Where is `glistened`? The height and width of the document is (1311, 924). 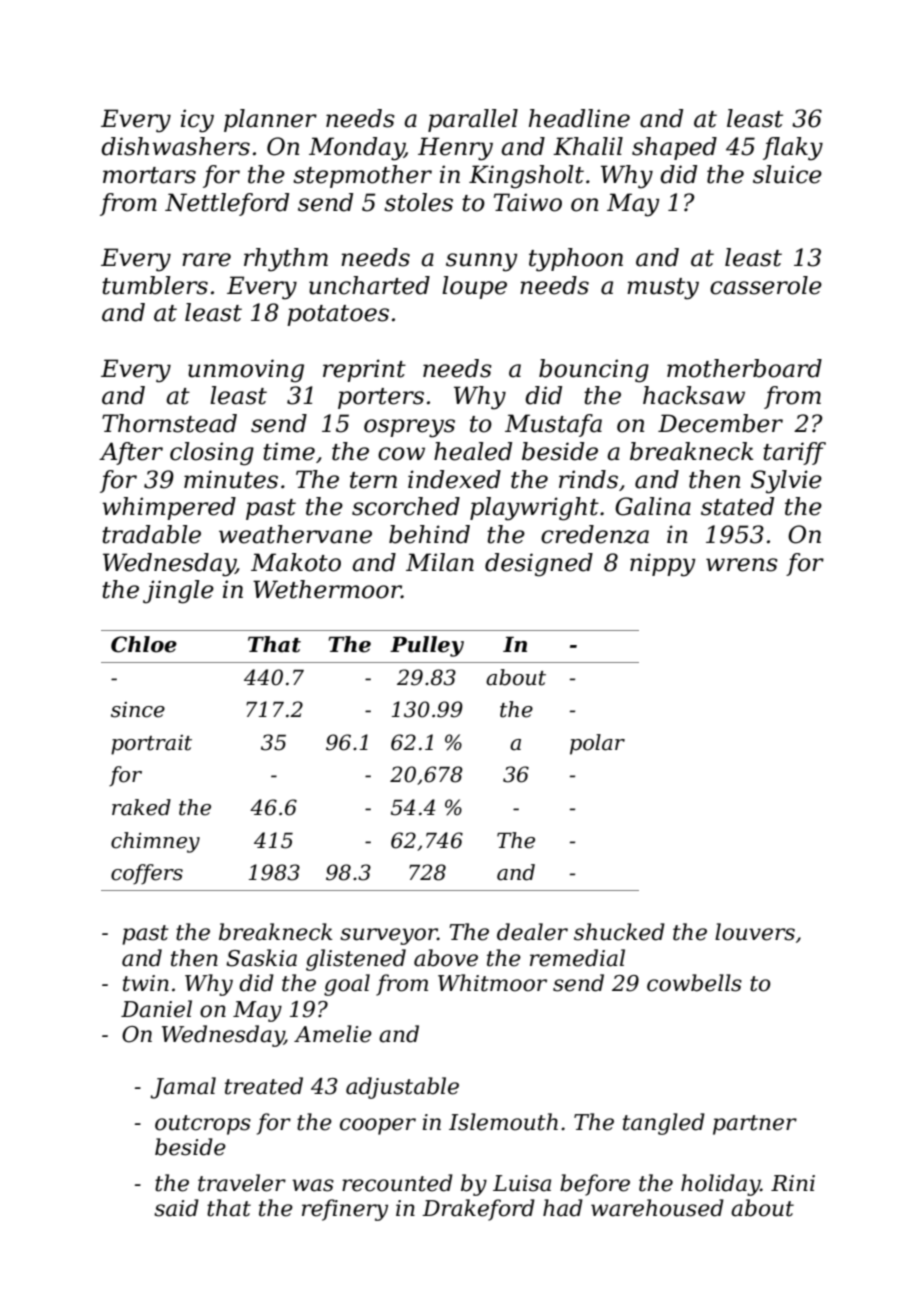 glistened is located at coordinates (356, 960).
